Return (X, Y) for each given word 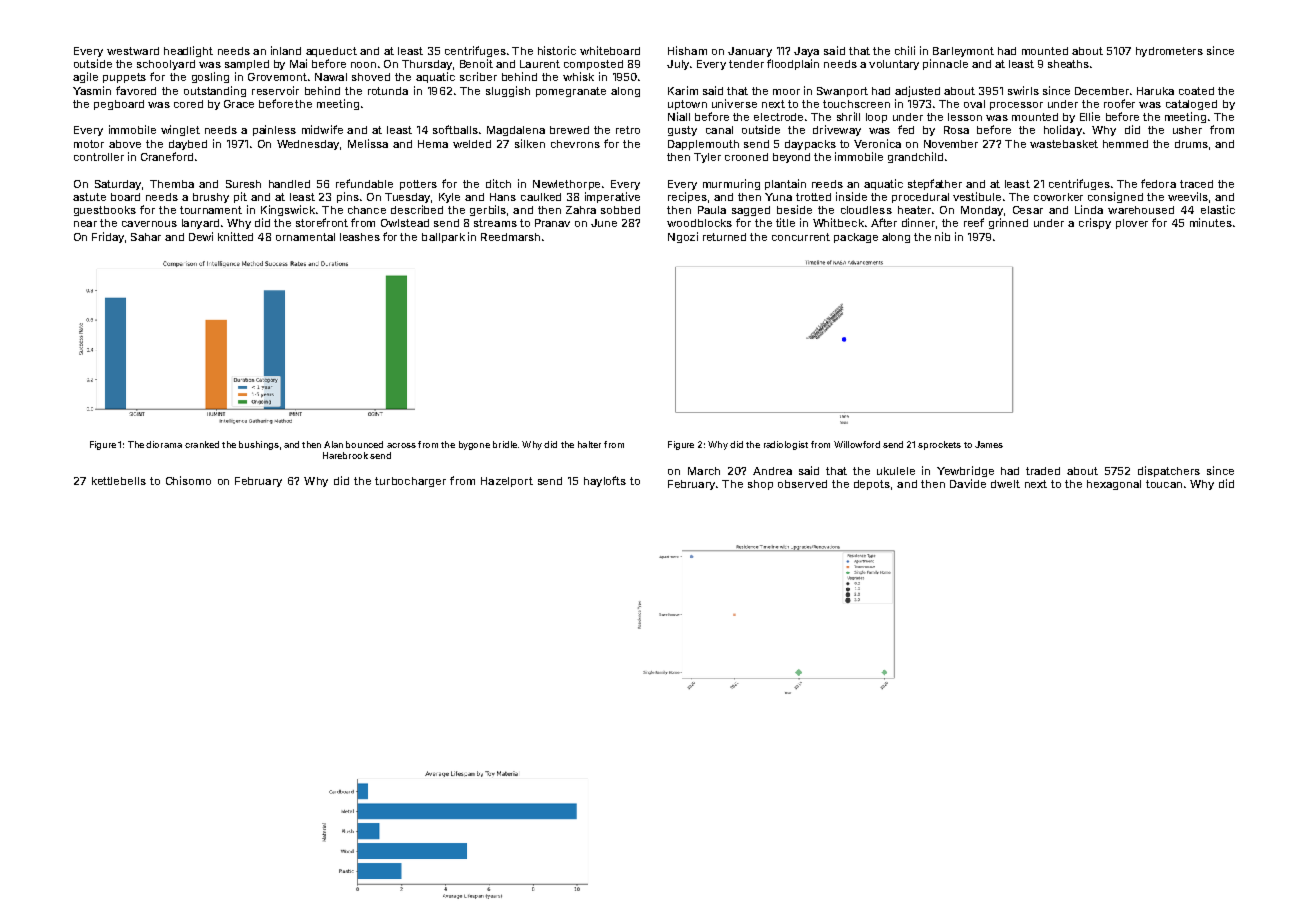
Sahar (146, 237)
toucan (1164, 484)
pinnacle (945, 64)
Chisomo (188, 480)
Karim (683, 90)
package (856, 238)
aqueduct (331, 52)
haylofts (605, 481)
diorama (164, 444)
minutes (1211, 222)
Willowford (857, 444)
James (989, 444)
